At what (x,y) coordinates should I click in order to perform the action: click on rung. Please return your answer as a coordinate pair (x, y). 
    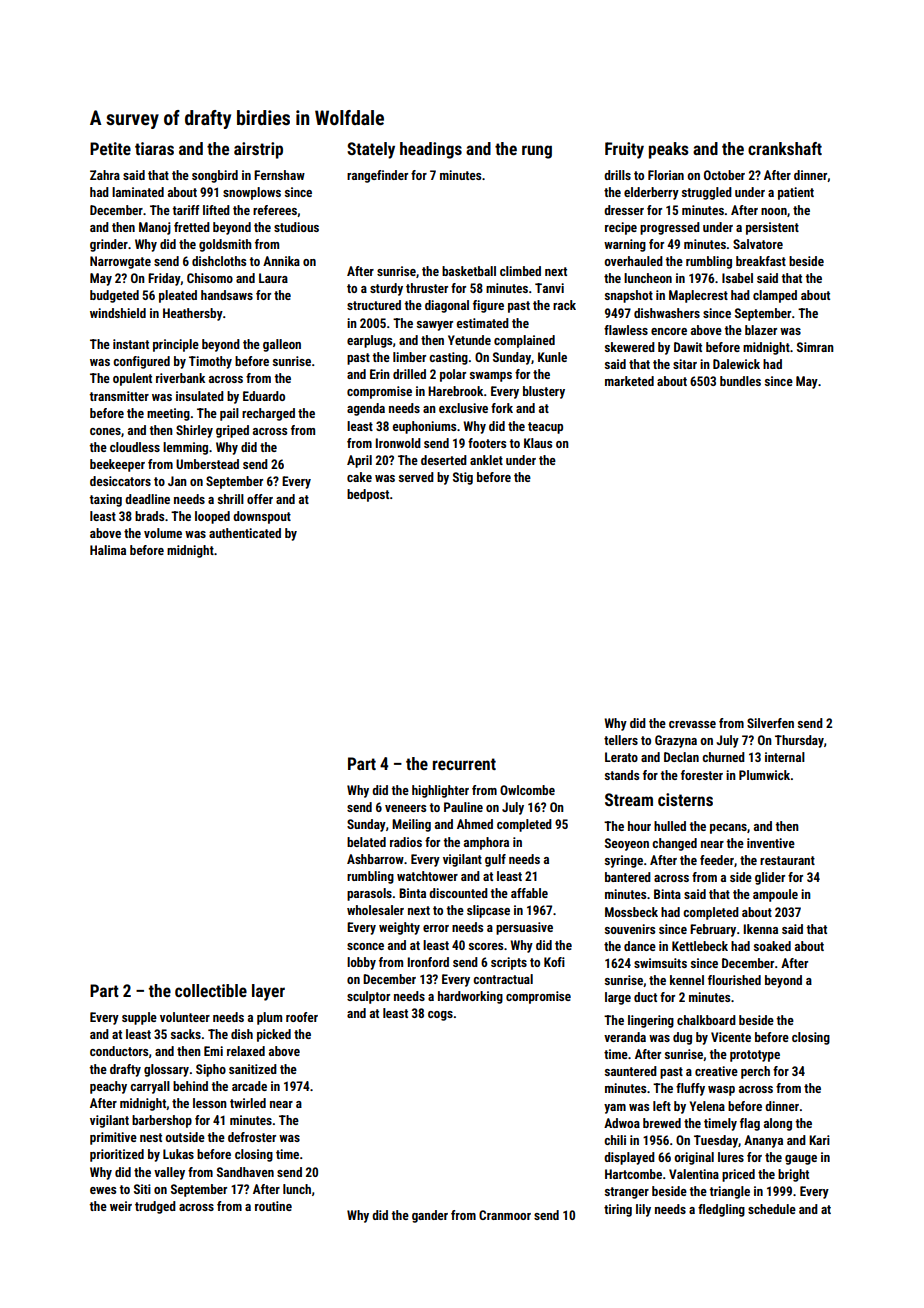
    Looking at the image, I should click on (537, 152).
